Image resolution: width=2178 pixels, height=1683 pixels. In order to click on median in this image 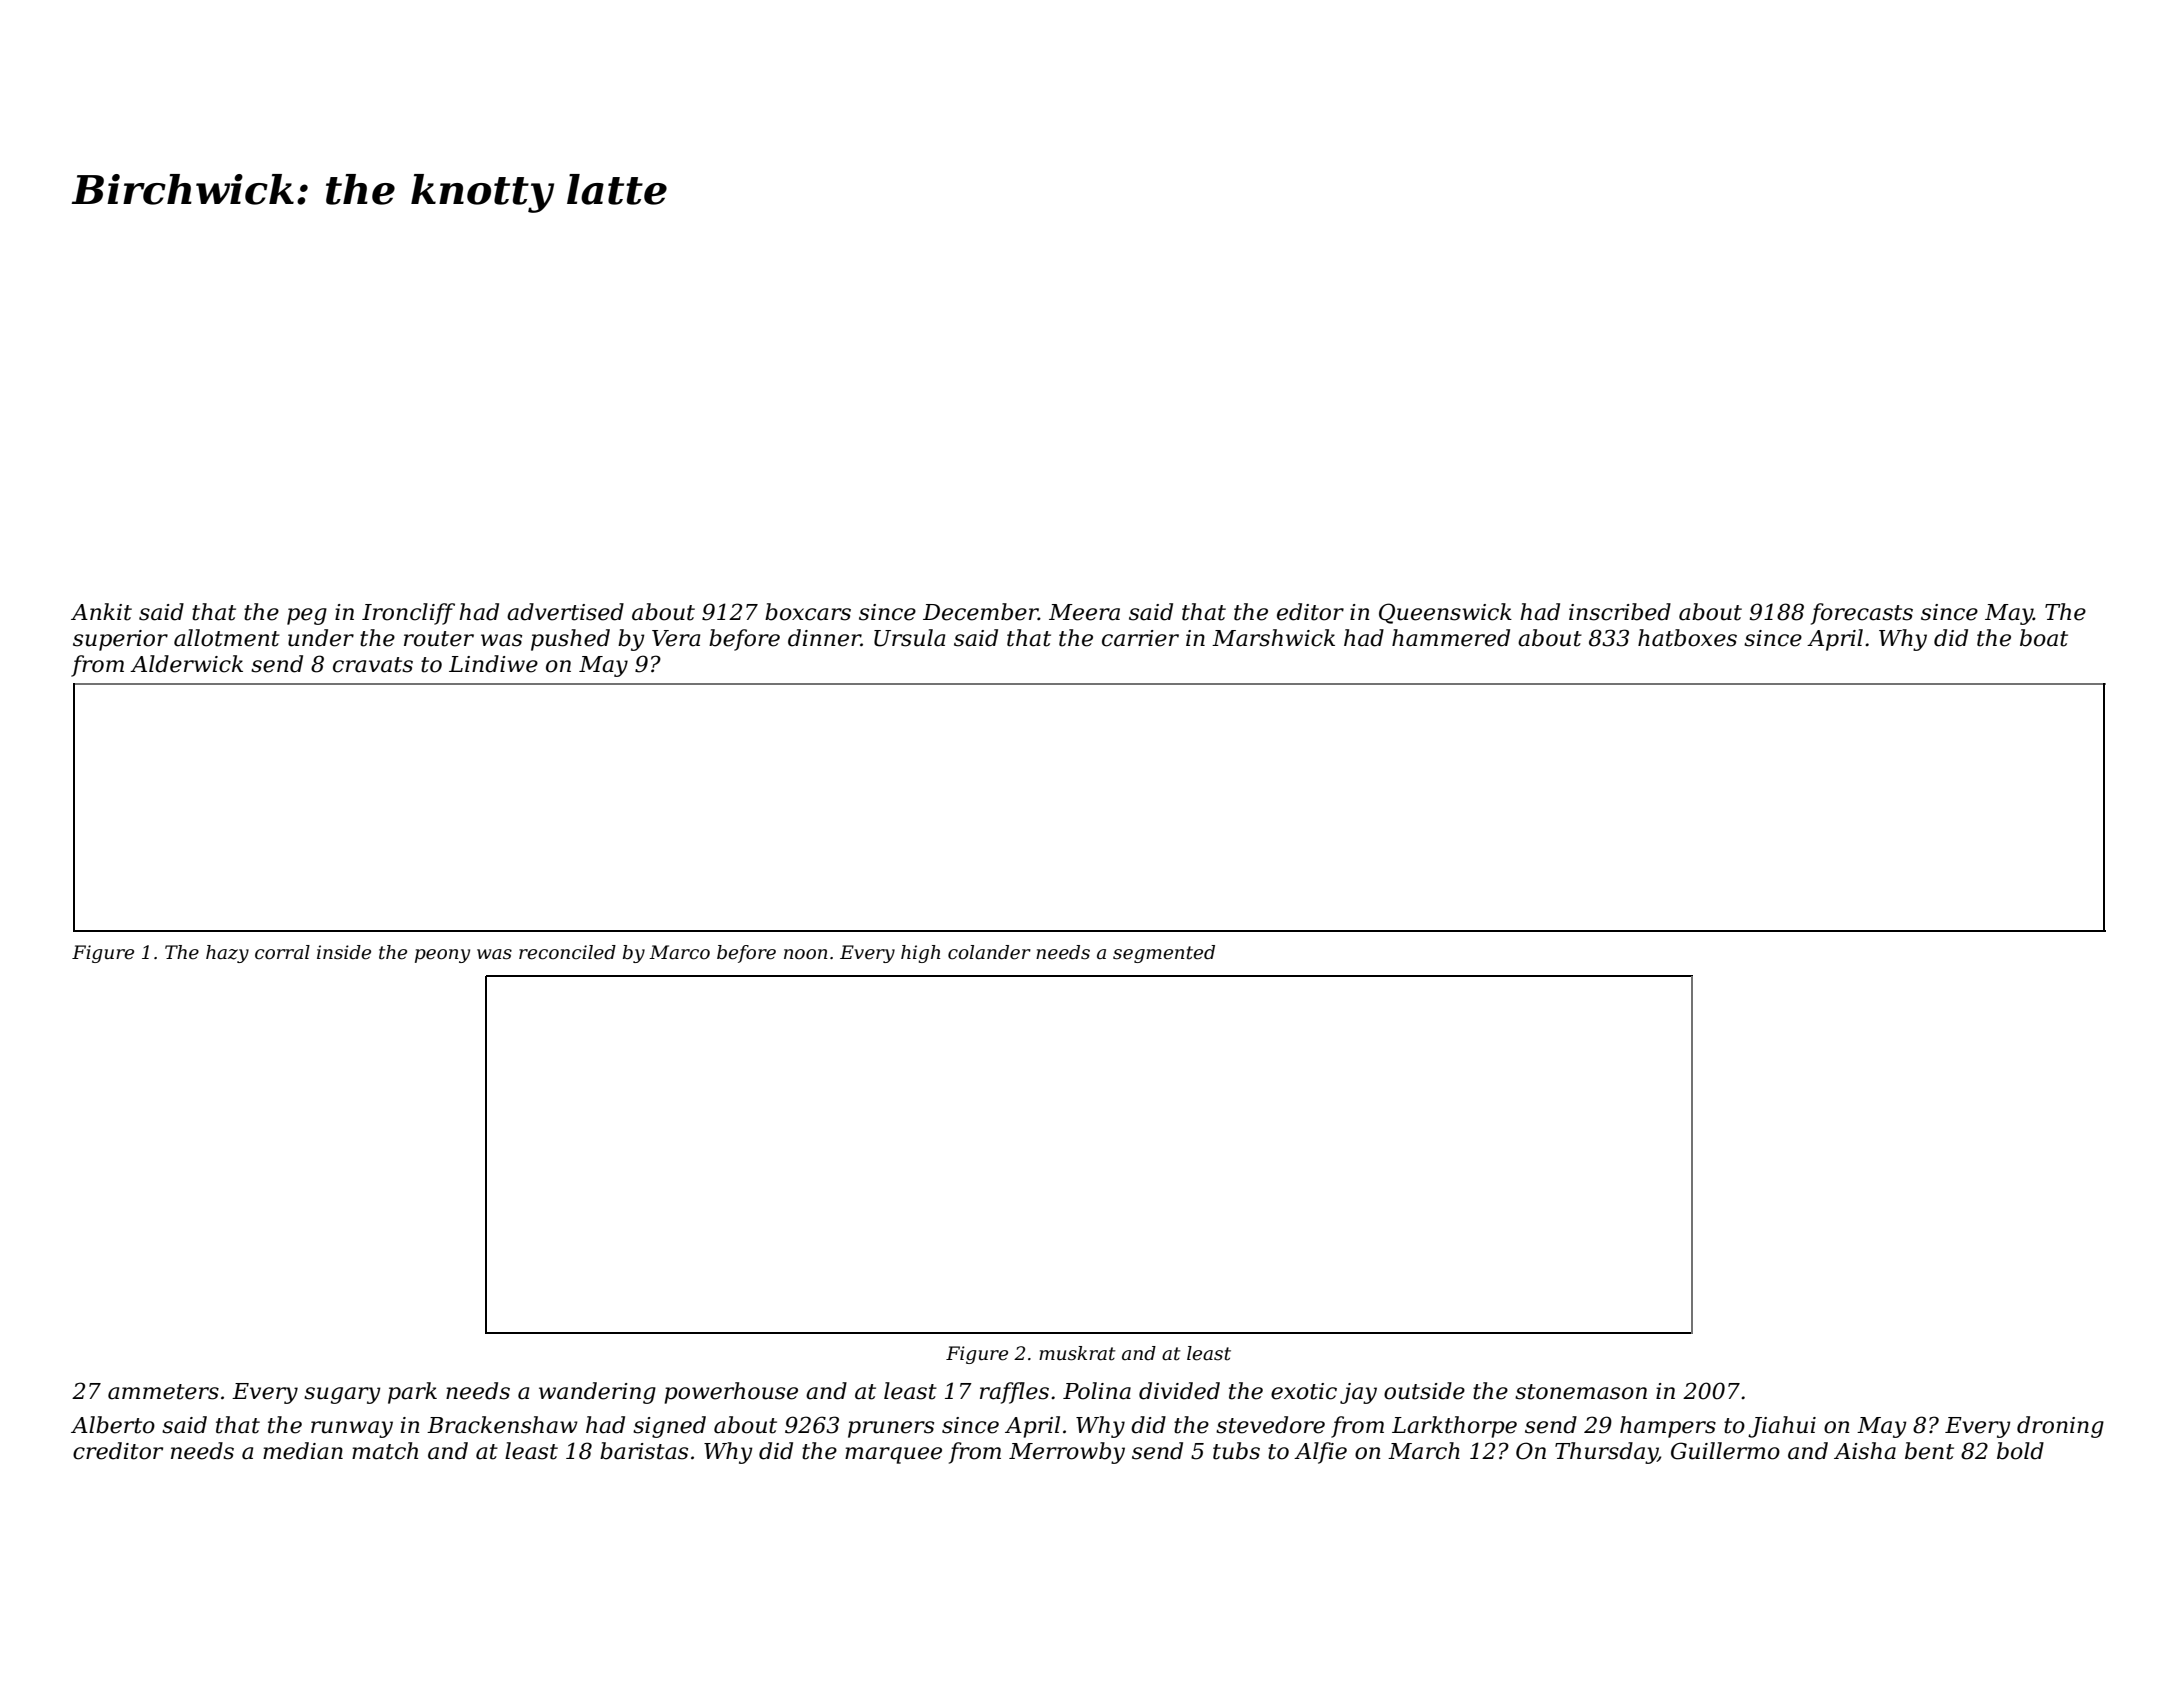, I will do `click(303, 1451)`.
